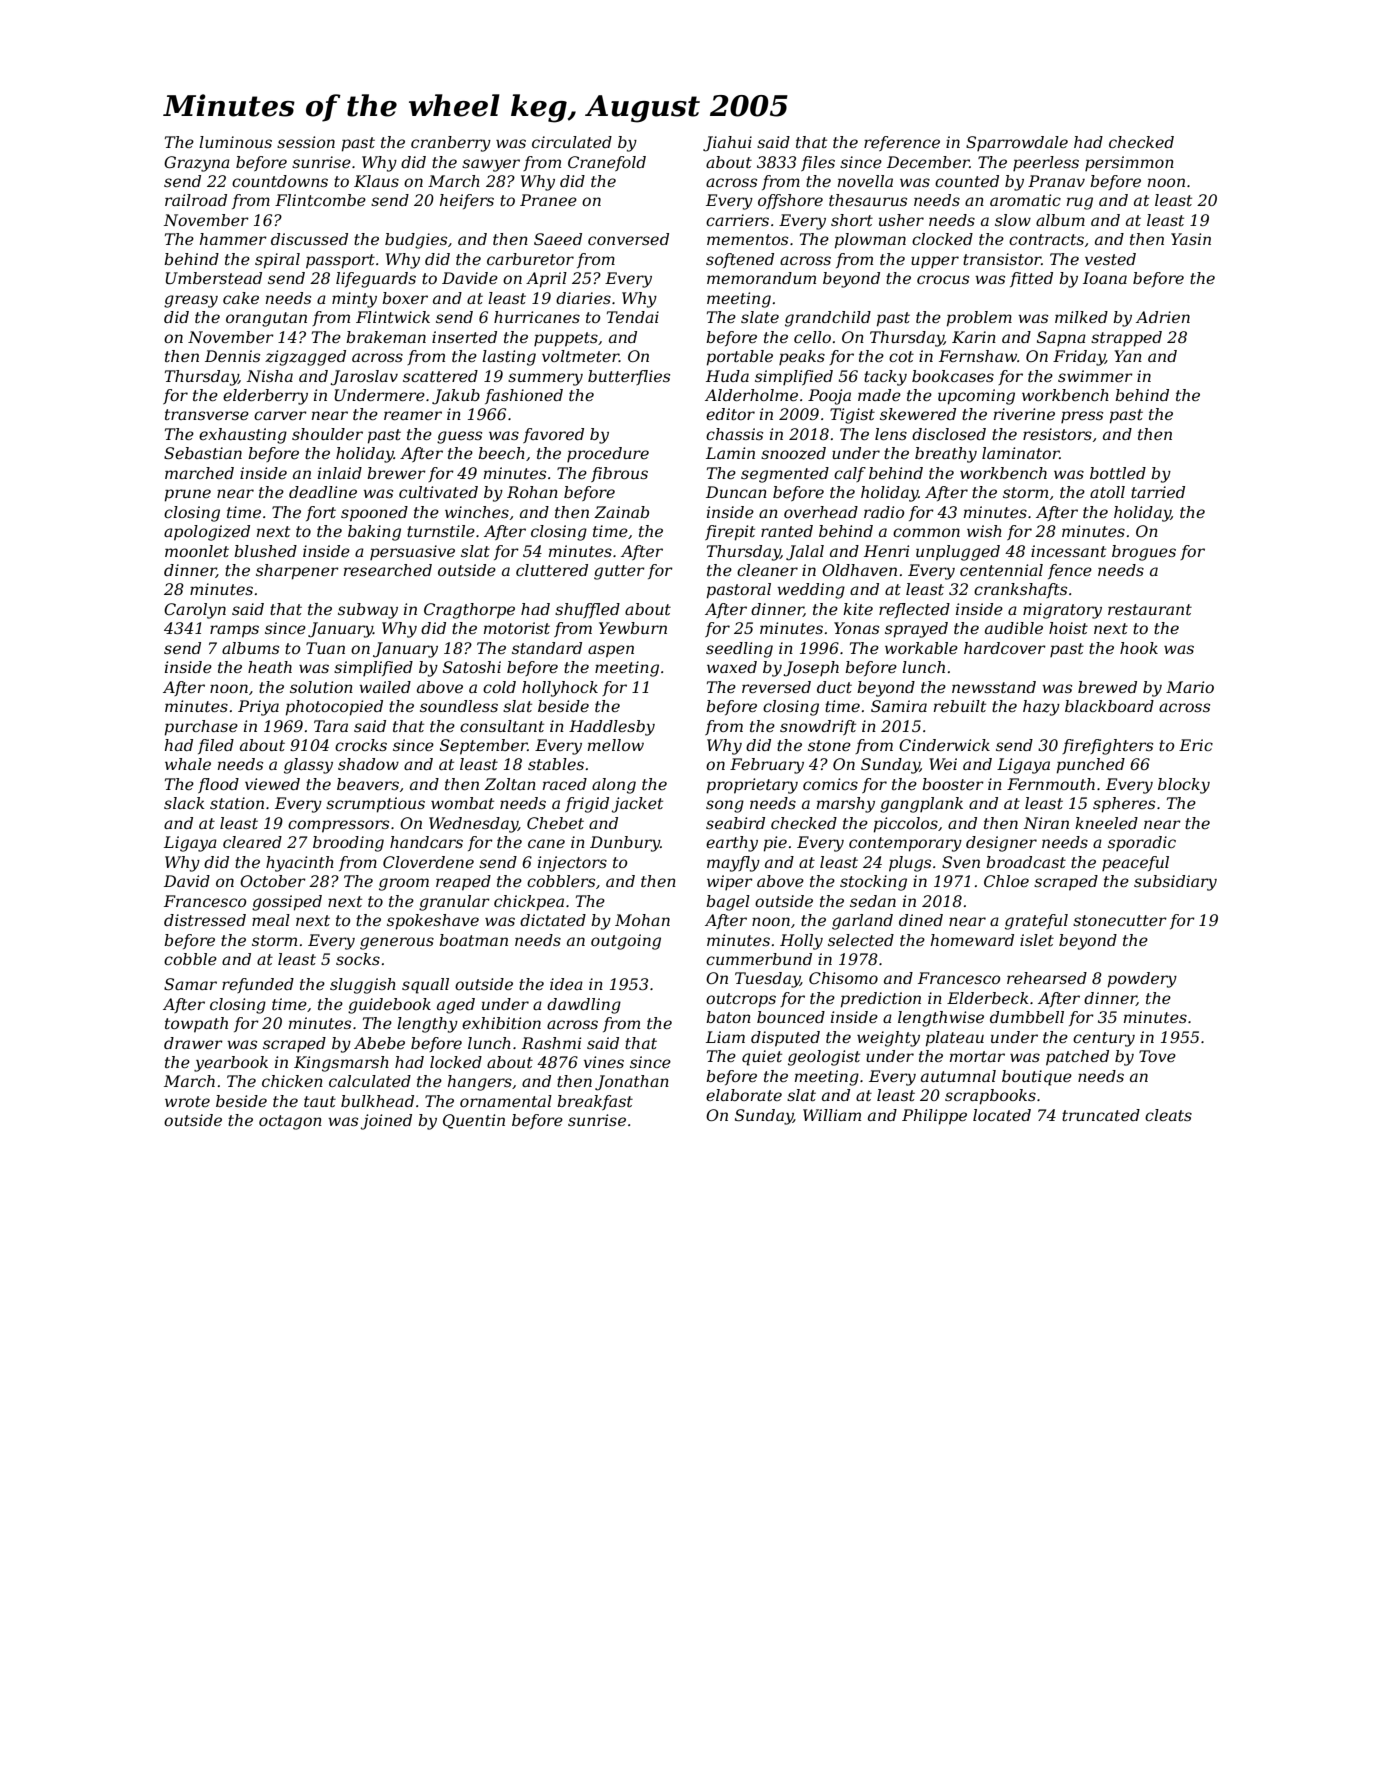 This screenshot has width=1383, height=1789. I want to click on cranberry, so click(451, 144).
